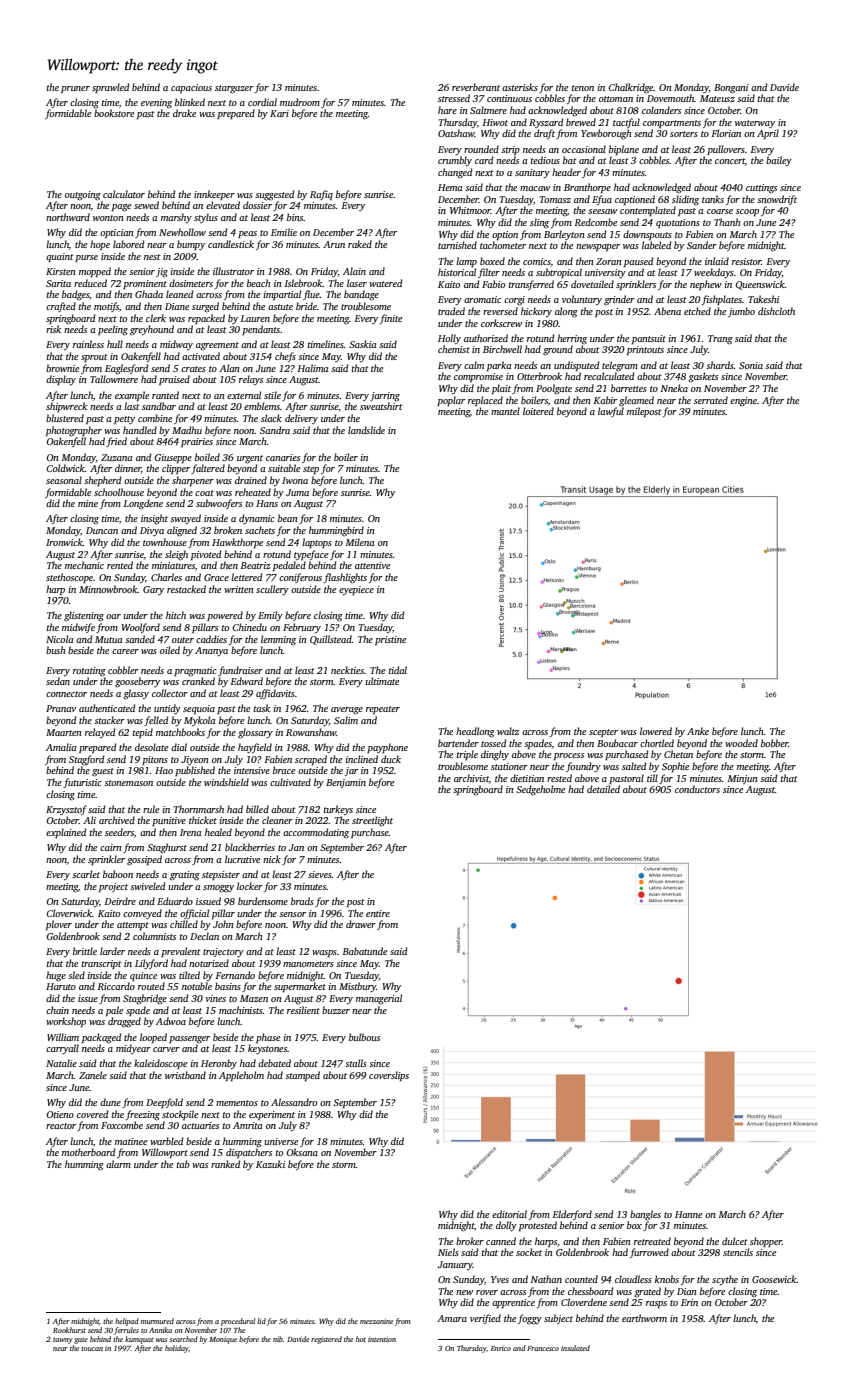  What do you see at coordinates (751, 365) in the page?
I see `Sonia` at bounding box center [751, 365].
